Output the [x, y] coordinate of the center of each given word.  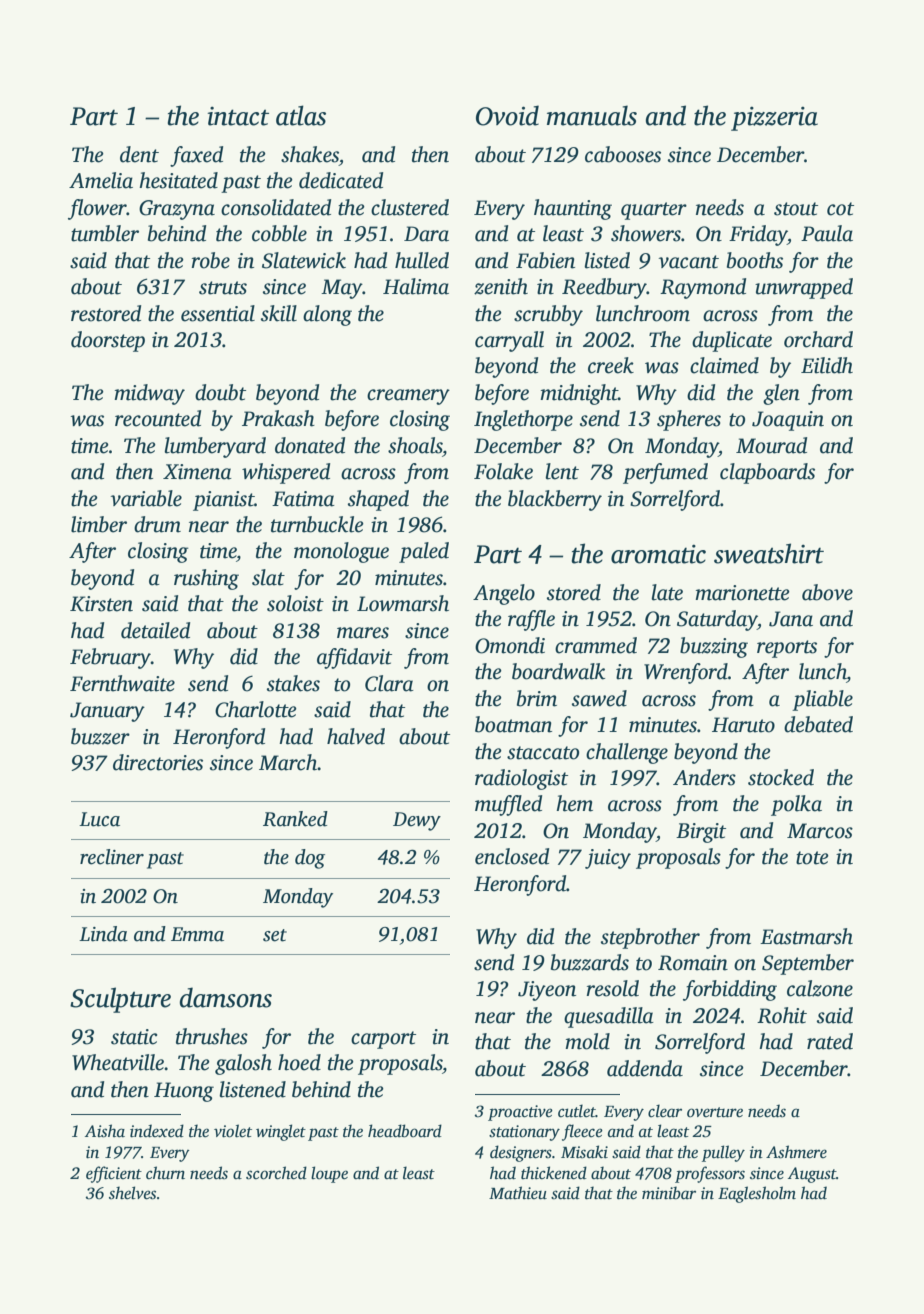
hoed [299, 1062]
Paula [827, 233]
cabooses [623, 154]
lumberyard [215, 447]
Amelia [101, 180]
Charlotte [256, 709]
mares [363, 633]
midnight [579, 394]
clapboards [767, 473]
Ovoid [507, 115]
